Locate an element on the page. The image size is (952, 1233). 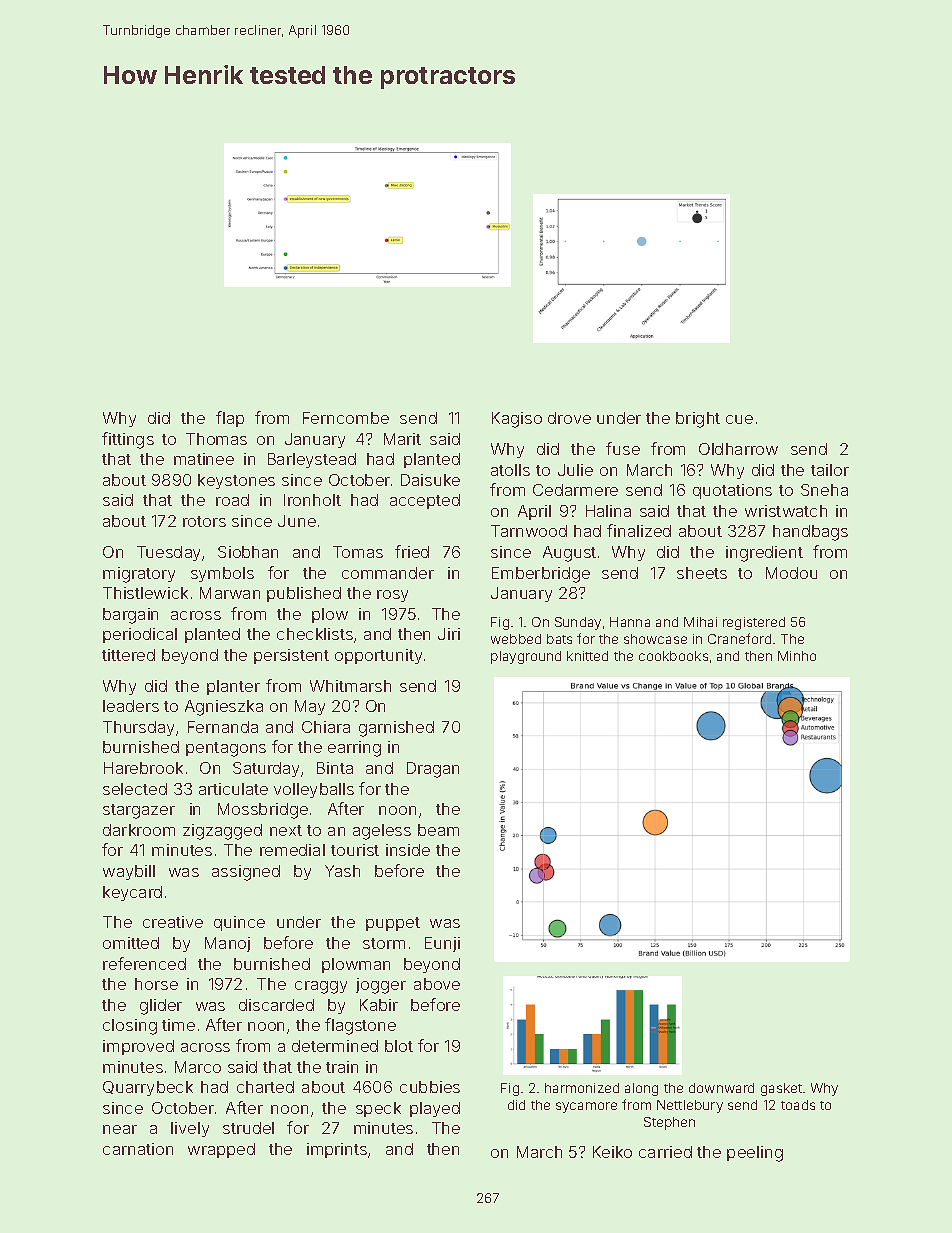
Modou is located at coordinates (791, 573).
